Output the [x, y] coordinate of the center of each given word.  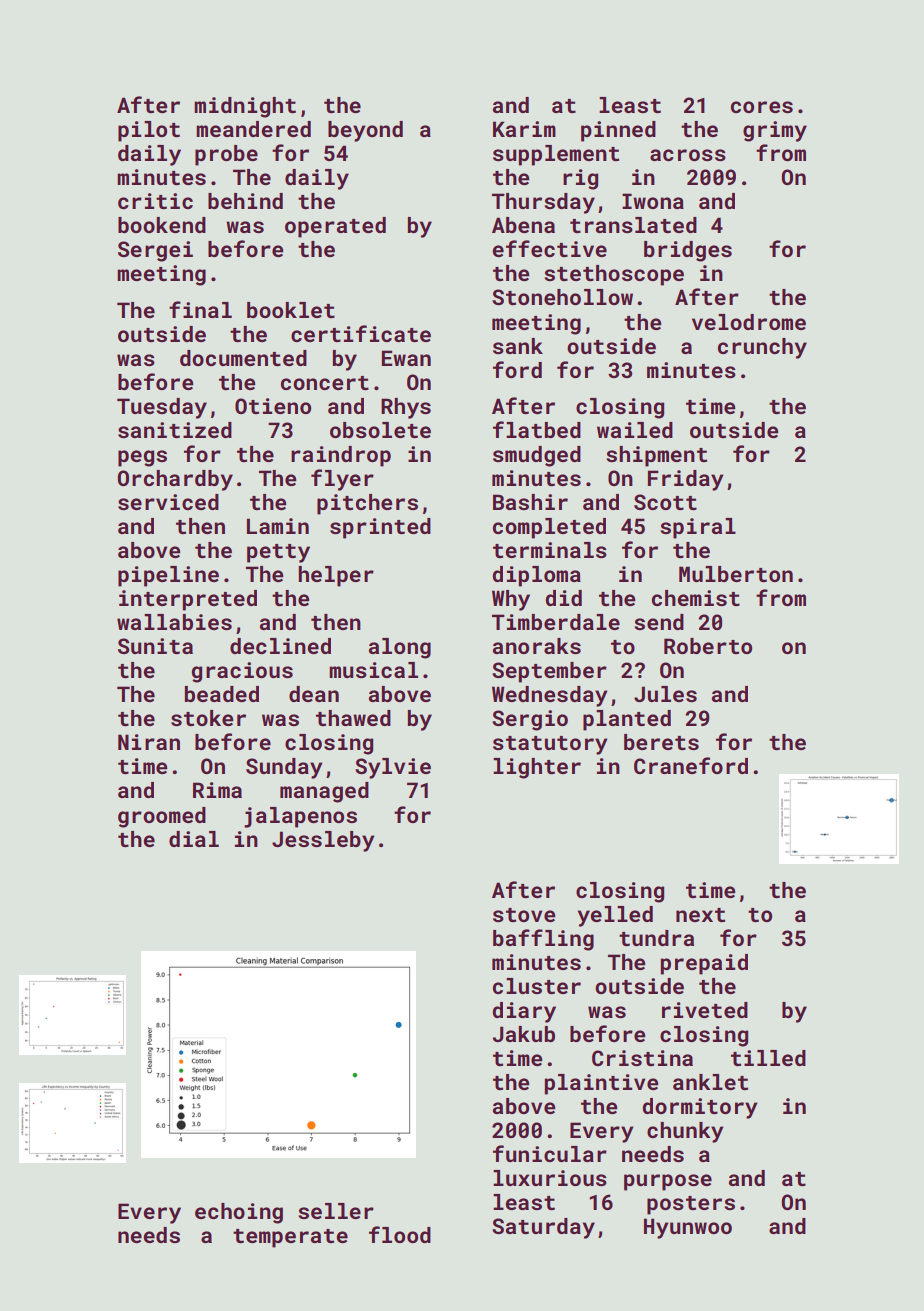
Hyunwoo [688, 1228]
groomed [162, 817]
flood [400, 1234]
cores [762, 107]
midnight [245, 107]
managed [324, 792]
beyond [365, 131]
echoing [239, 1213]
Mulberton [736, 574]
